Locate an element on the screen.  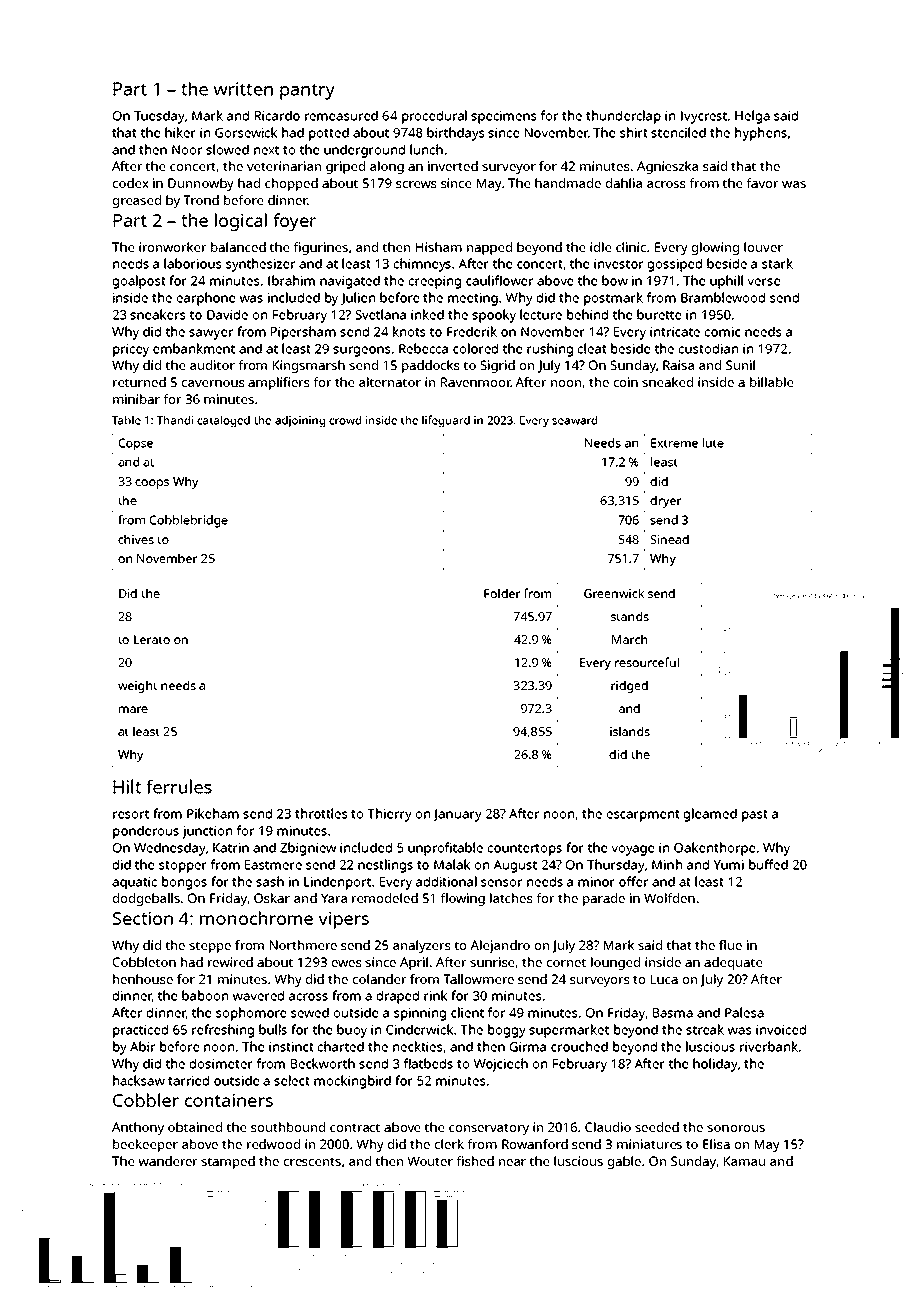
Lerato is located at coordinates (152, 639).
